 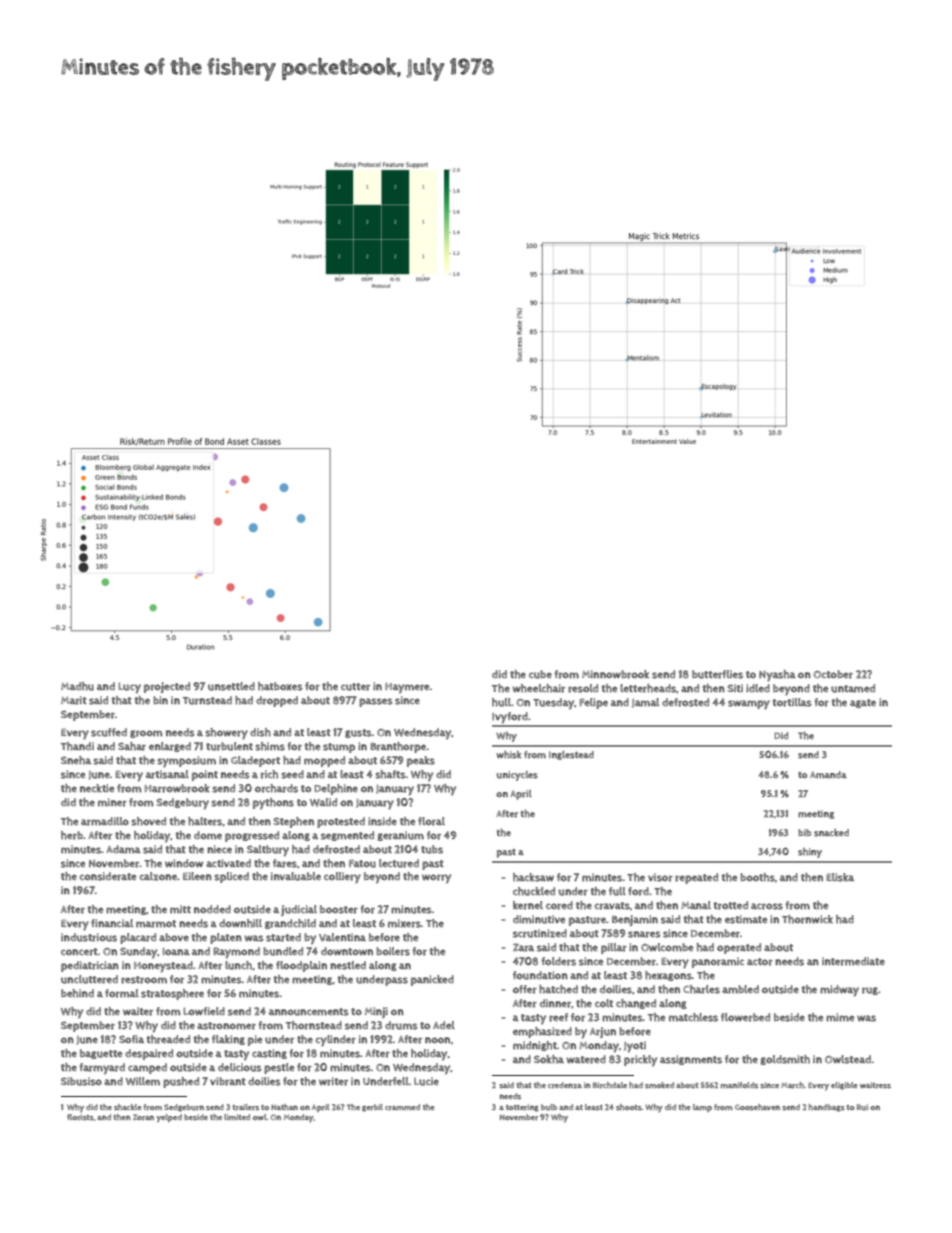 I want to click on bib, so click(x=804, y=832).
